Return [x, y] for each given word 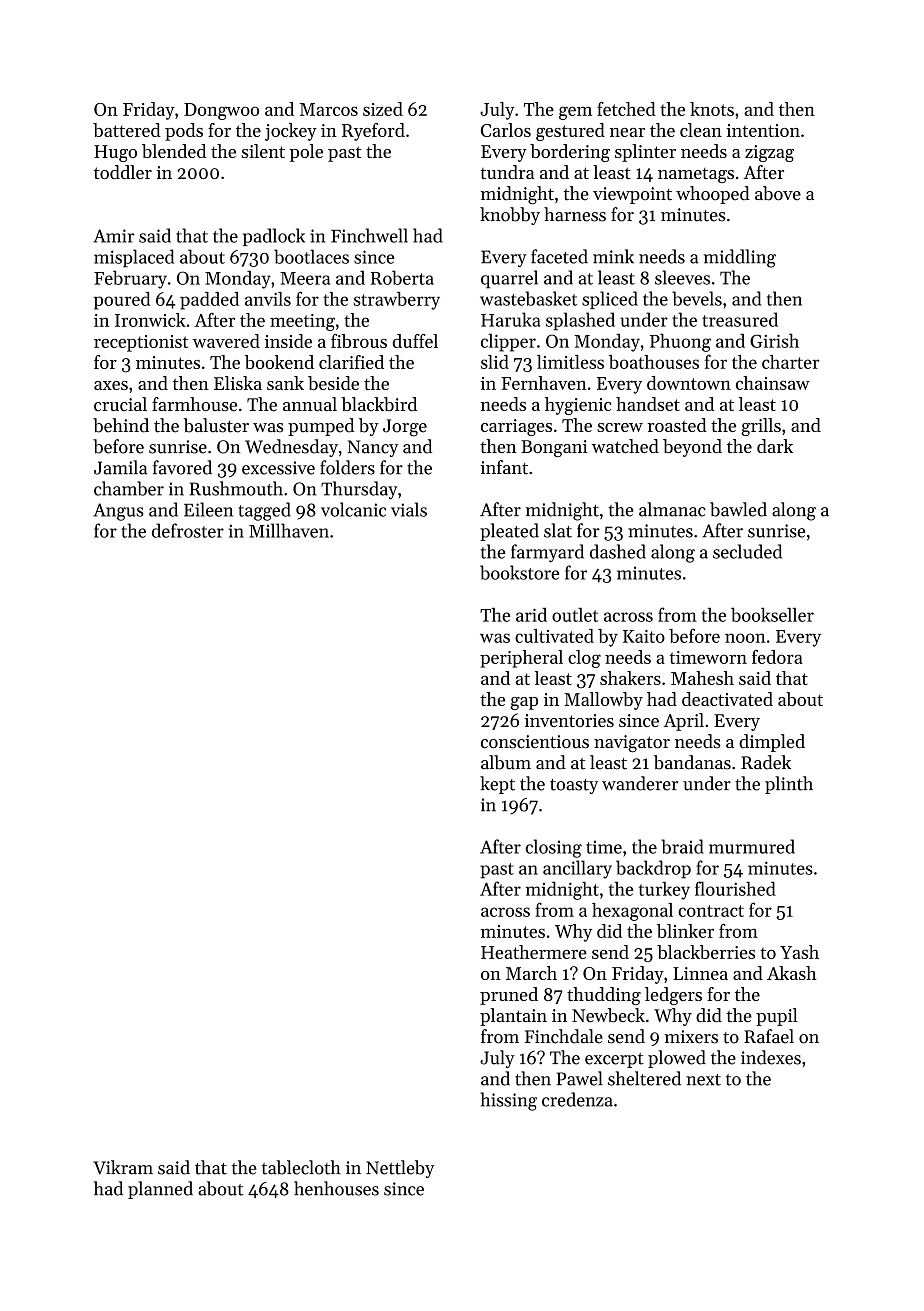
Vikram [123, 1167]
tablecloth [301, 1167]
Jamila [120, 467]
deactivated [727, 699]
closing [554, 848]
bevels [697, 298]
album [506, 762]
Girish [774, 340]
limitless [570, 362]
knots [712, 109]
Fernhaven [544, 383]
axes [111, 385]
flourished [735, 888]
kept [497, 785]
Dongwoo [221, 111]
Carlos [506, 130]
